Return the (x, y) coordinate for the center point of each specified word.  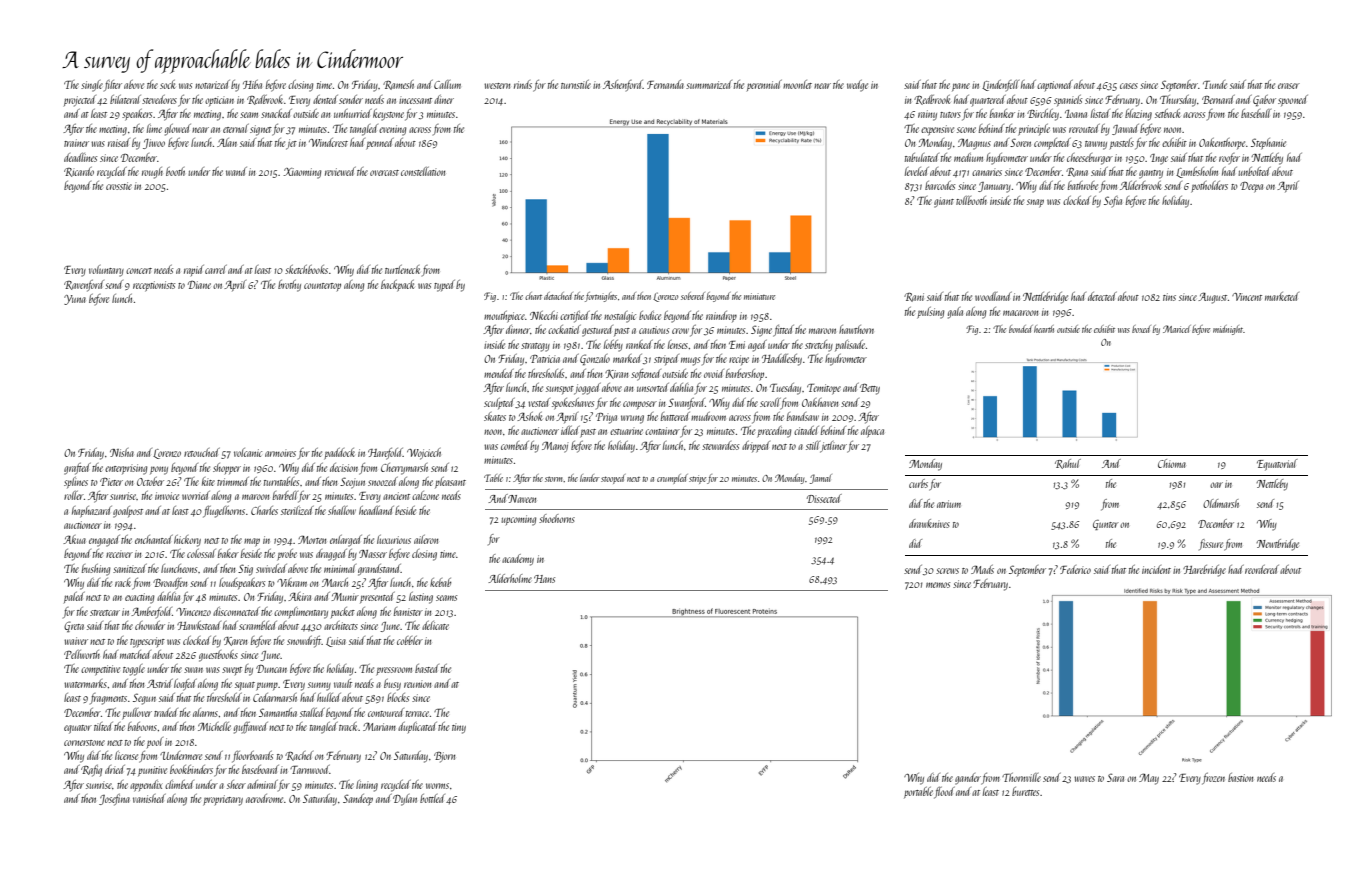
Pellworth (82, 654)
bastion (1240, 777)
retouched (202, 452)
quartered (988, 100)
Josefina (114, 800)
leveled (917, 171)
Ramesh (398, 85)
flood (944, 793)
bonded (1021, 329)
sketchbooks (306, 269)
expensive (937, 130)
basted (427, 668)
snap (1035, 203)
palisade (850, 345)
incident (1156, 569)
